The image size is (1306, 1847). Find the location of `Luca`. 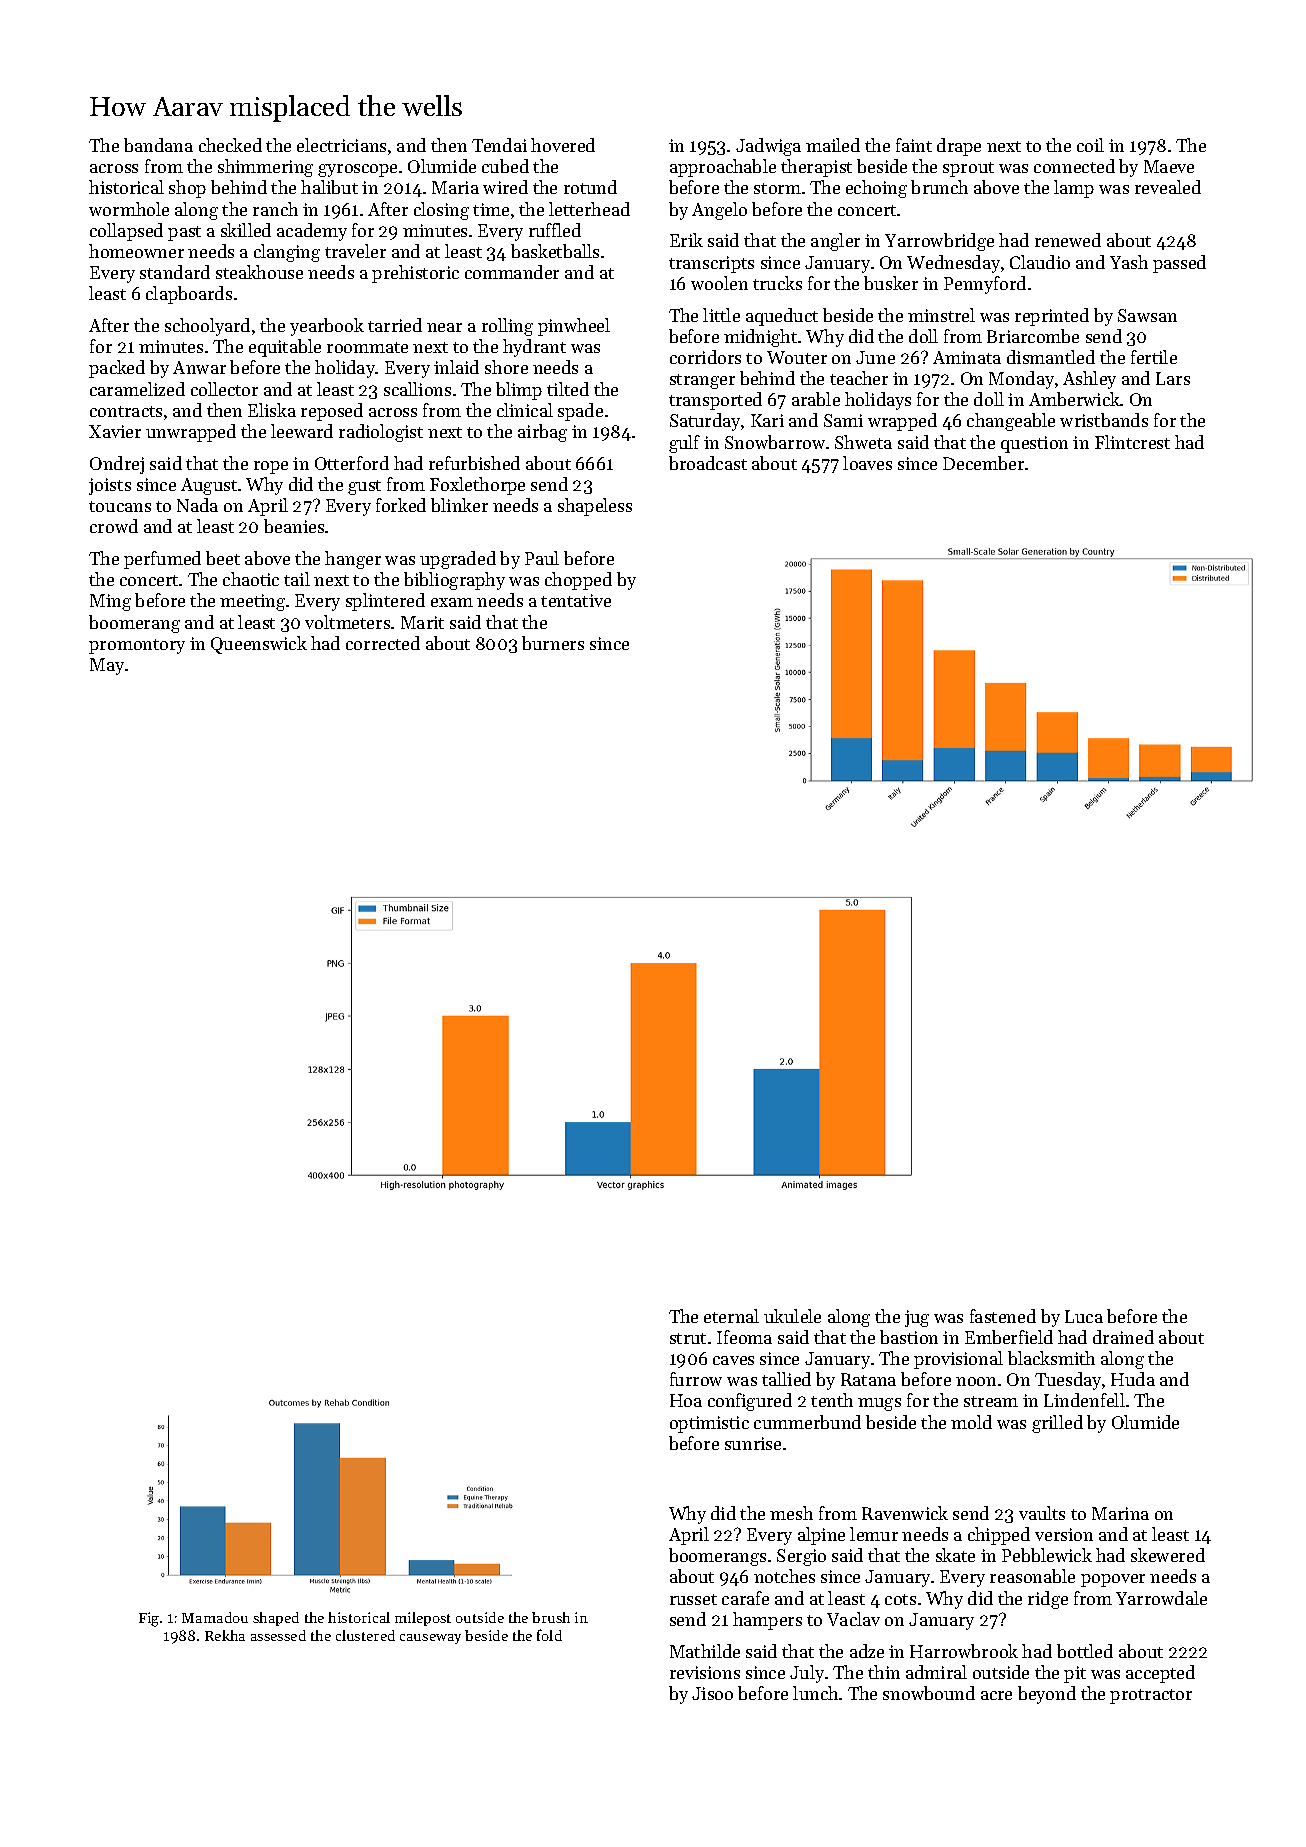

Luca is located at coordinates (1084, 1316).
